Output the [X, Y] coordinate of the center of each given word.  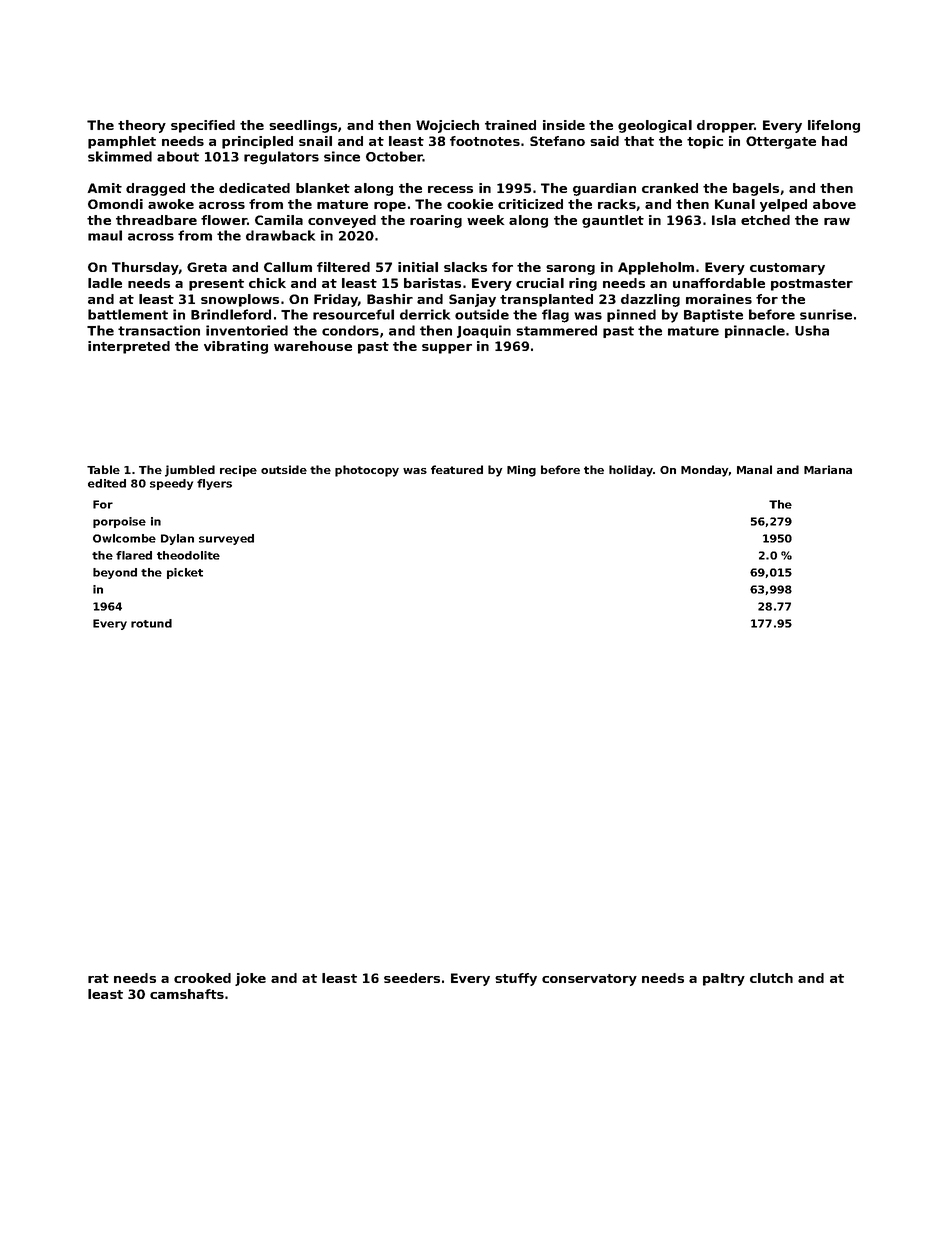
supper [447, 349]
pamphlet [122, 142]
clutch [771, 978]
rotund [151, 623]
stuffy [516, 979]
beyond [115, 573]
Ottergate [781, 142]
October [394, 156]
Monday [704, 471]
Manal [754, 469]
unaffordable [719, 283]
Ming [521, 471]
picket [185, 573]
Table [103, 469]
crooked [202, 978]
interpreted [129, 347]
